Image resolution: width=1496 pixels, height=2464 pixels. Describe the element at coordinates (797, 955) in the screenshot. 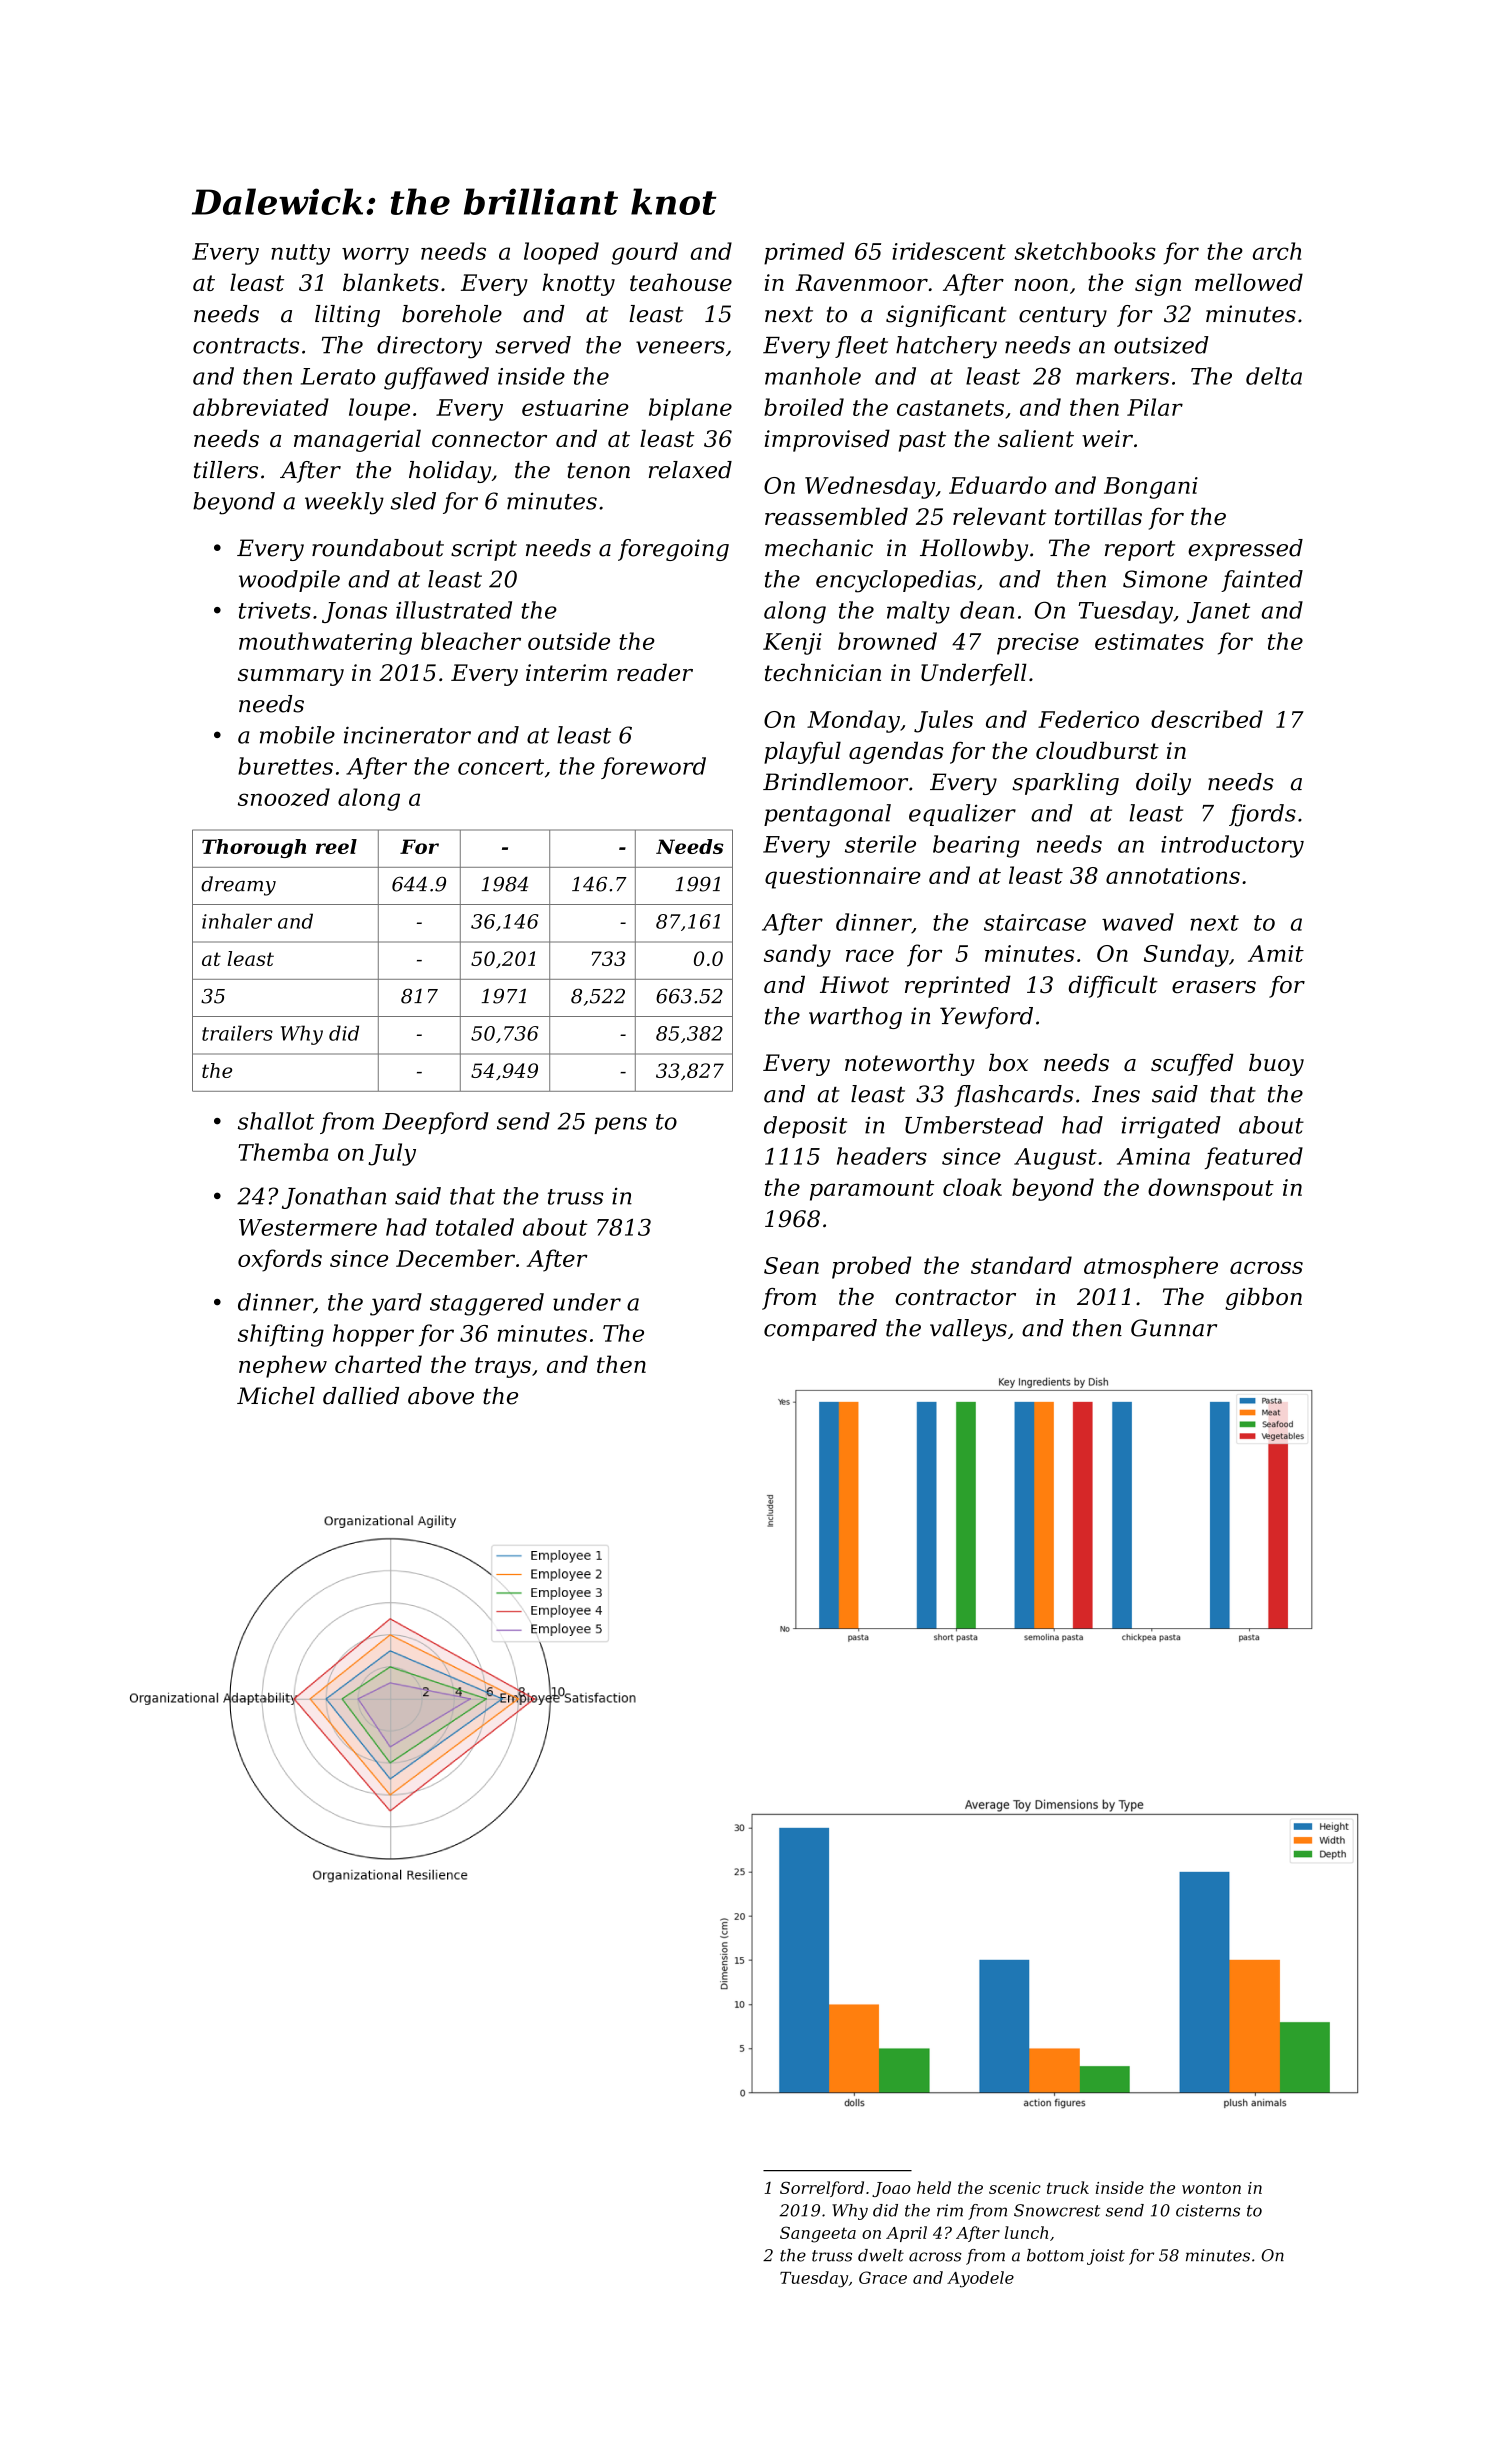

I see `sandy` at that location.
